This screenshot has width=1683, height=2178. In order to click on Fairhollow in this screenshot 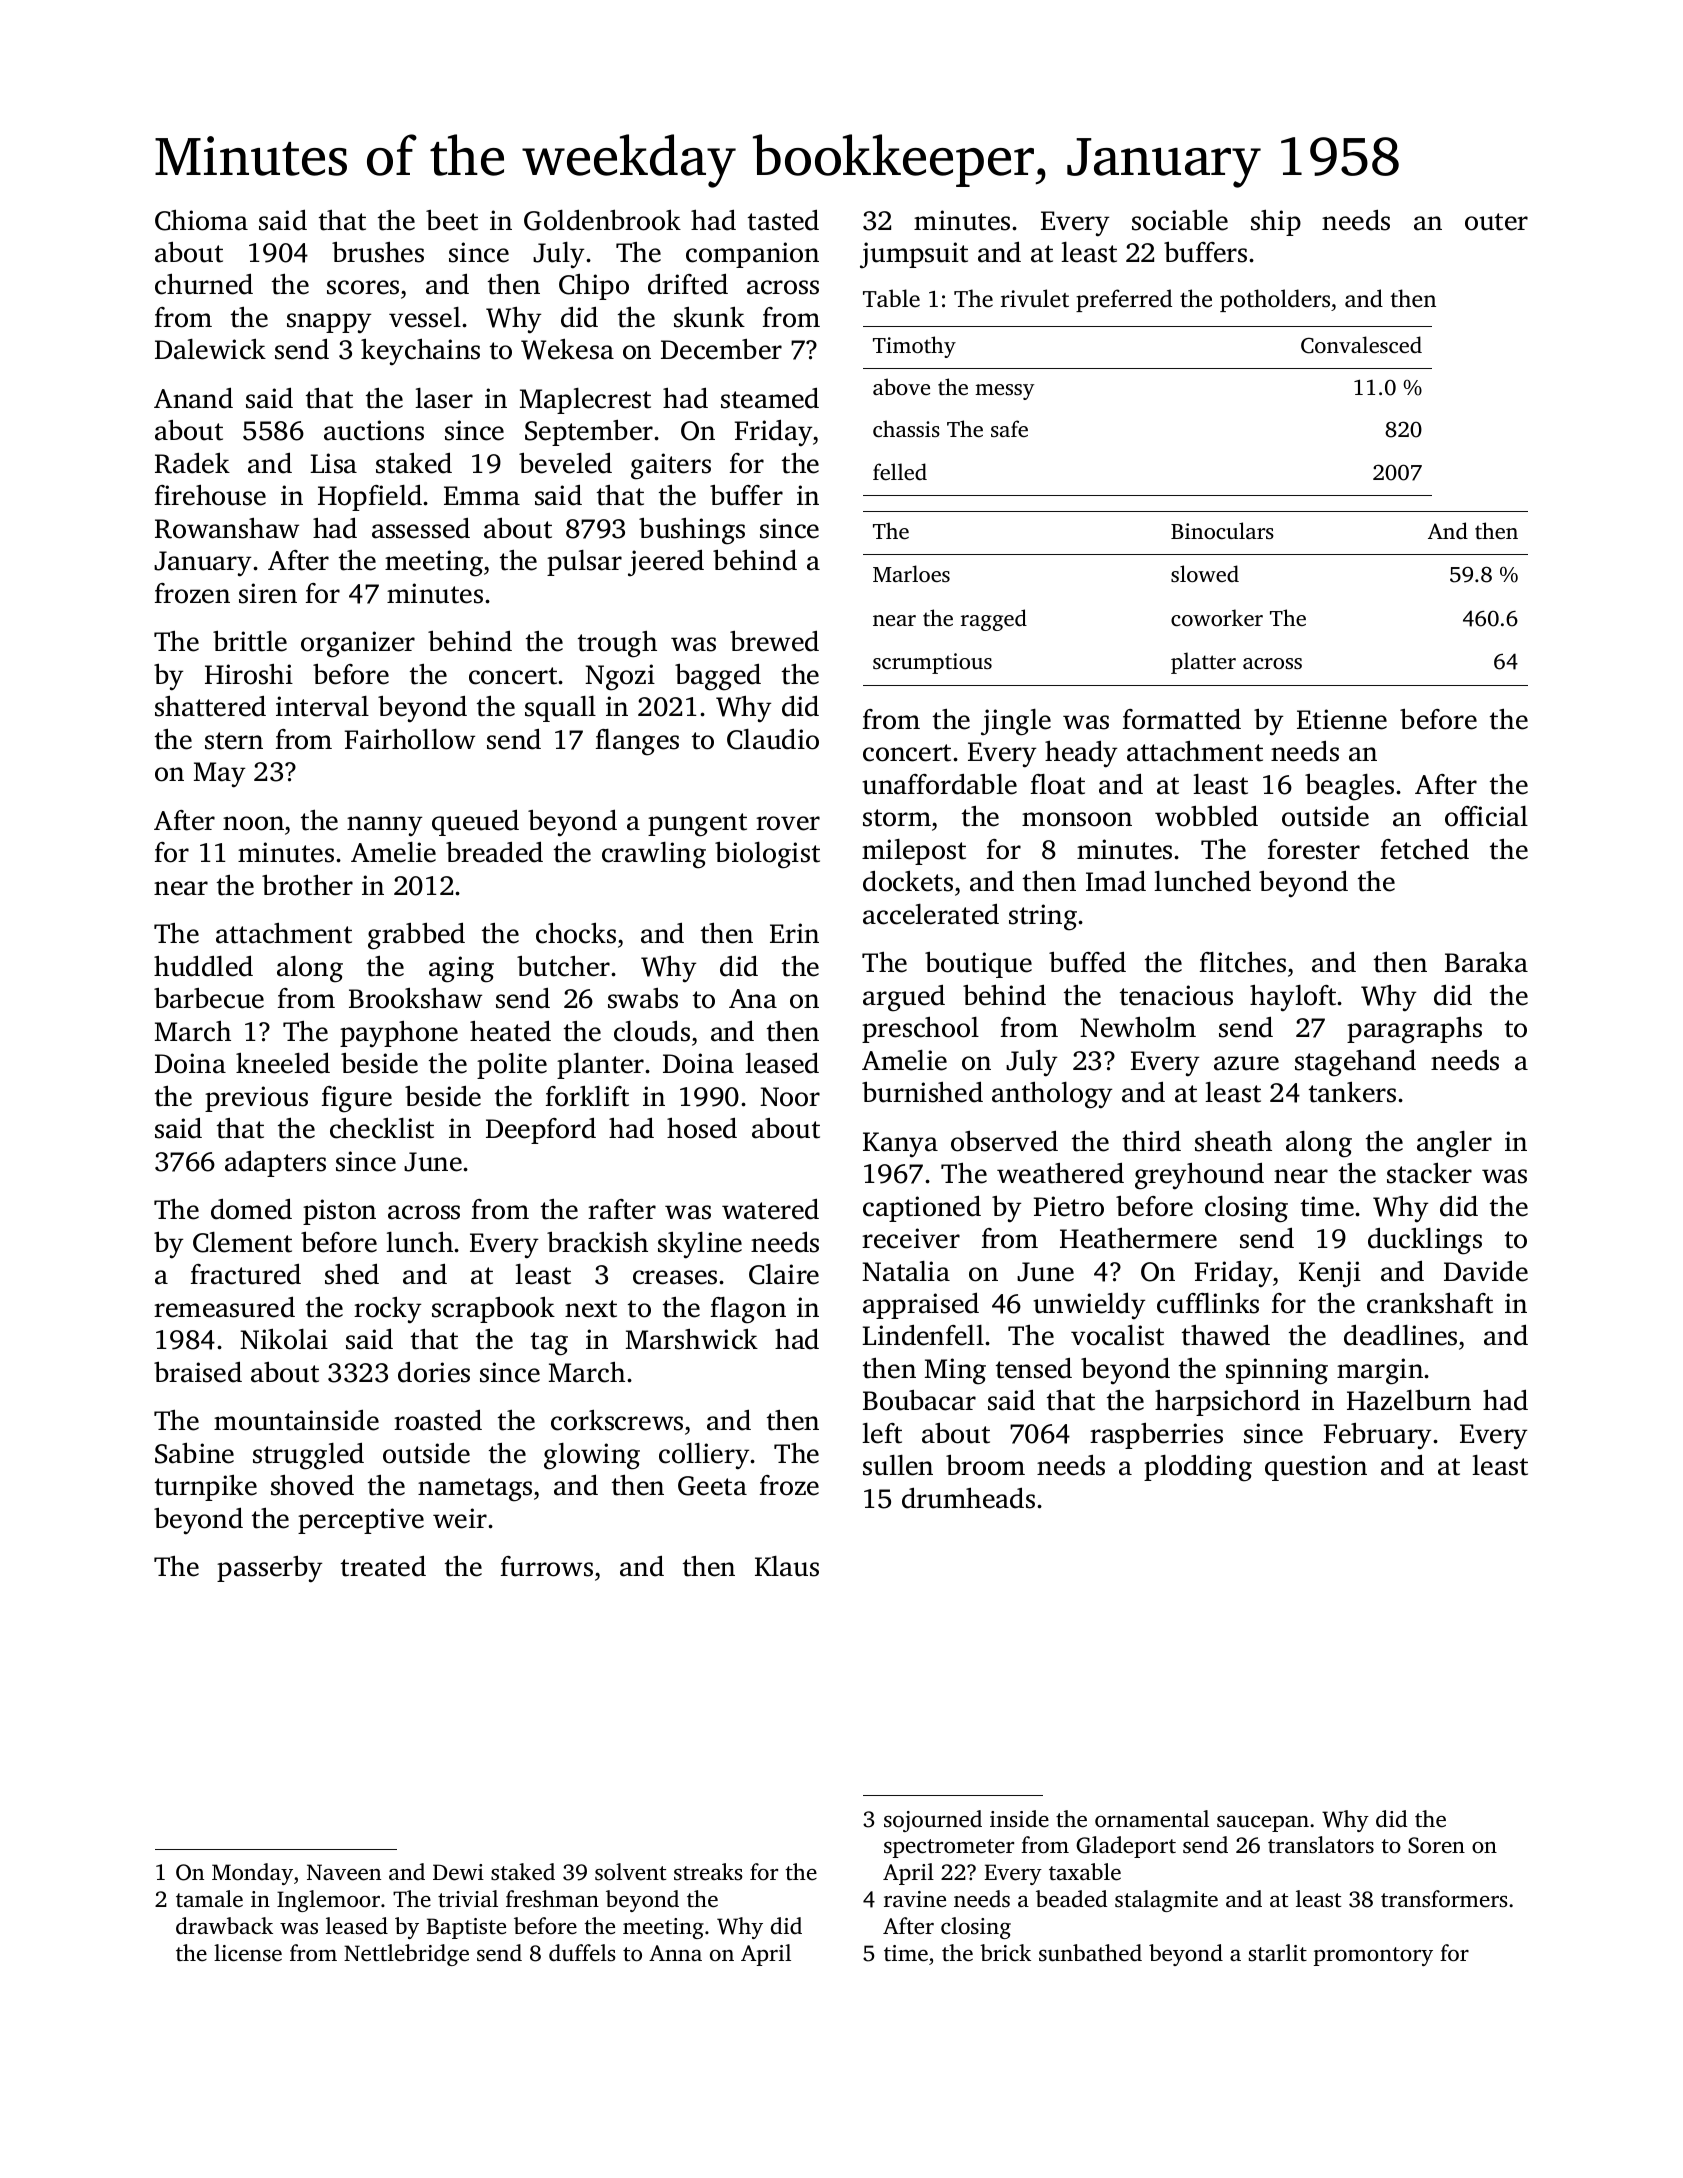, I will do `click(410, 739)`.
